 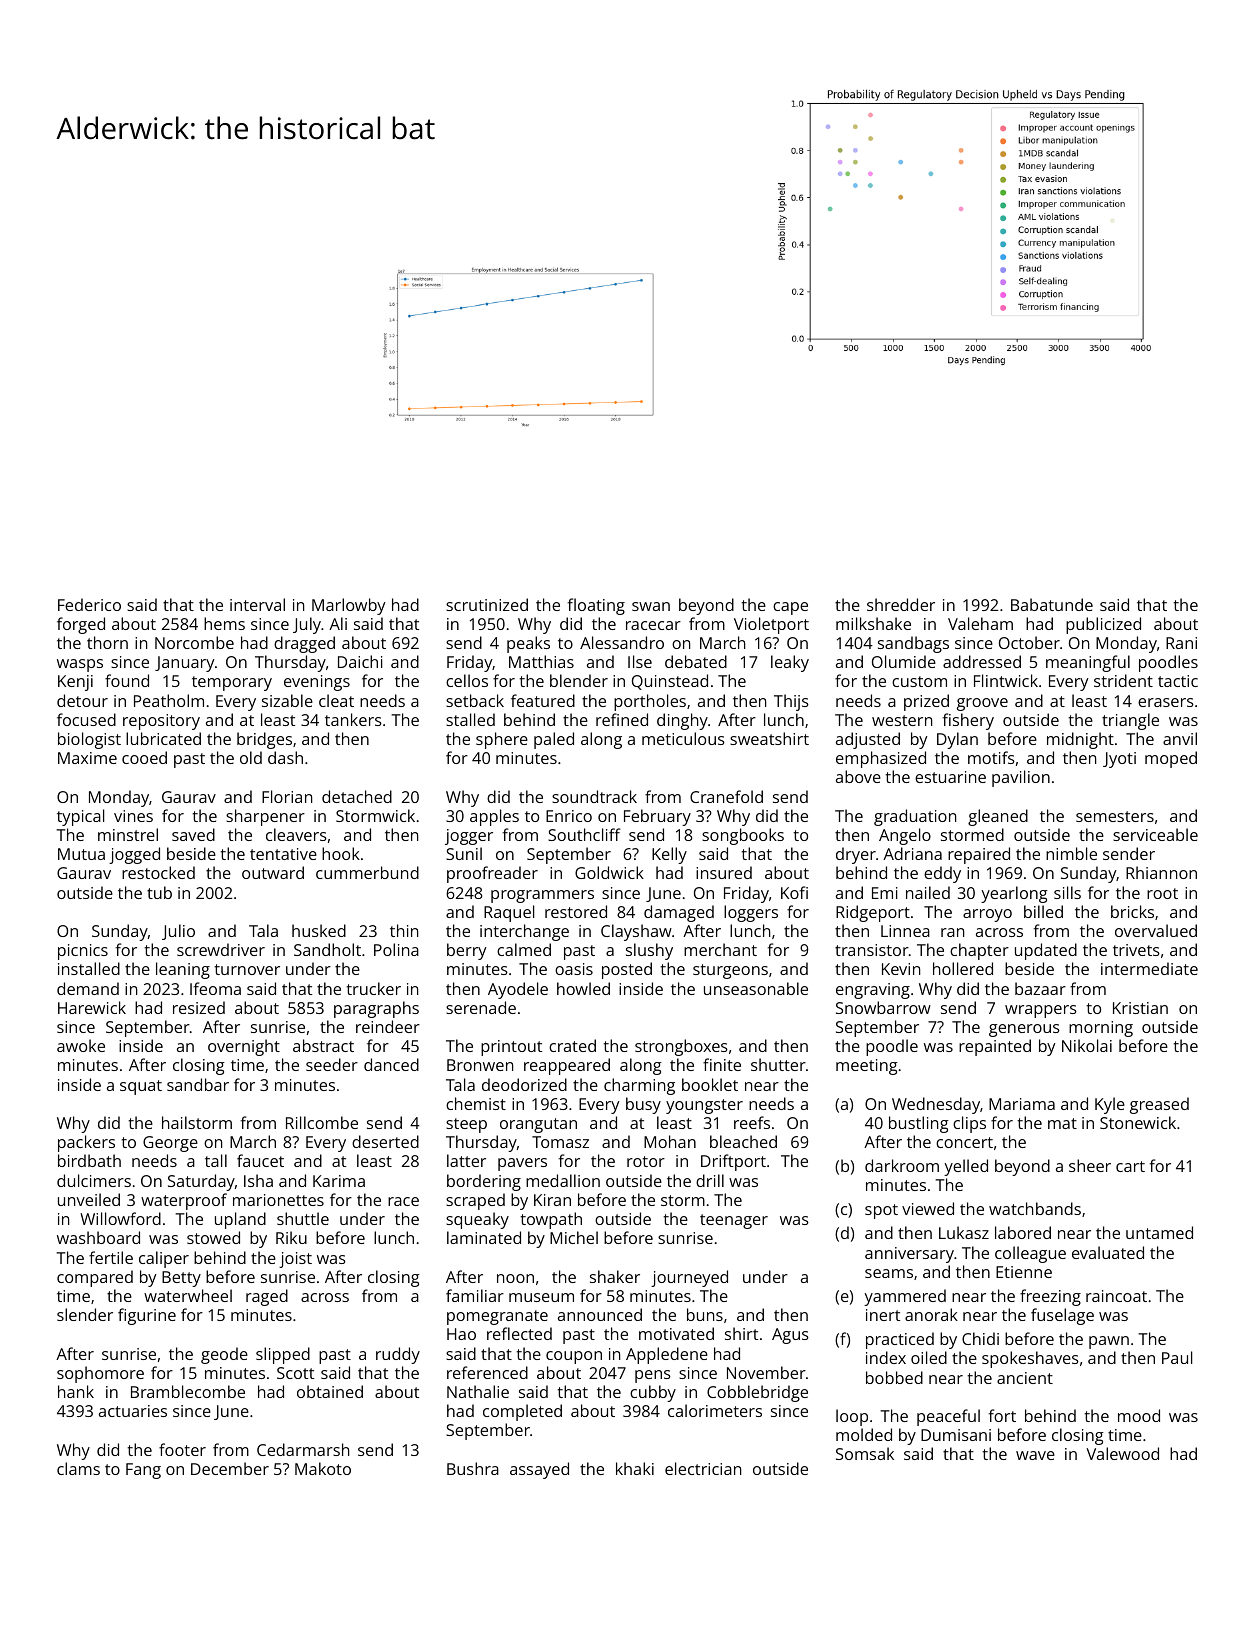 I want to click on restored, so click(x=576, y=911).
